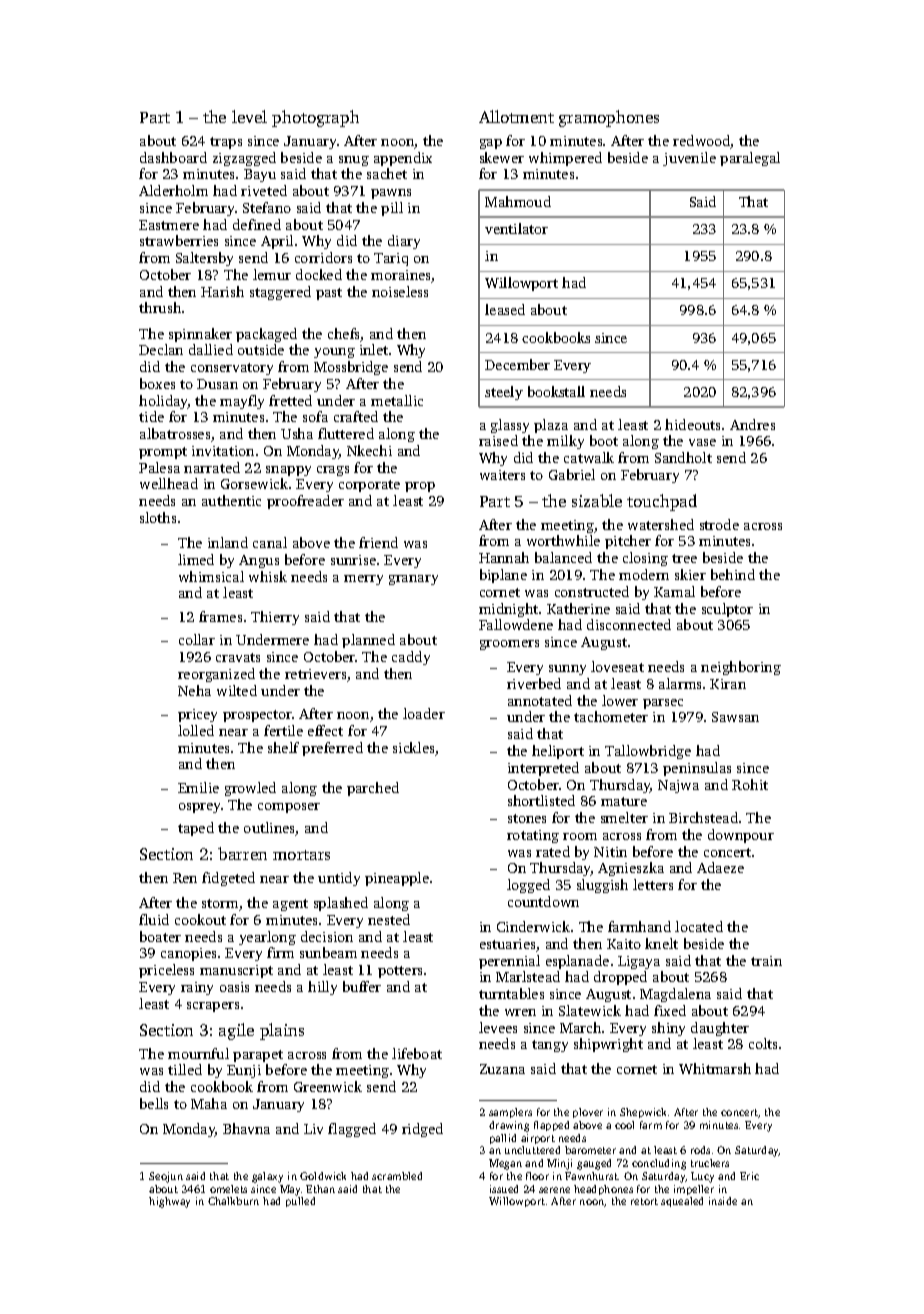 The width and height of the image is (924, 1314). Describe the element at coordinates (401, 276) in the image. I see `moraines` at that location.
